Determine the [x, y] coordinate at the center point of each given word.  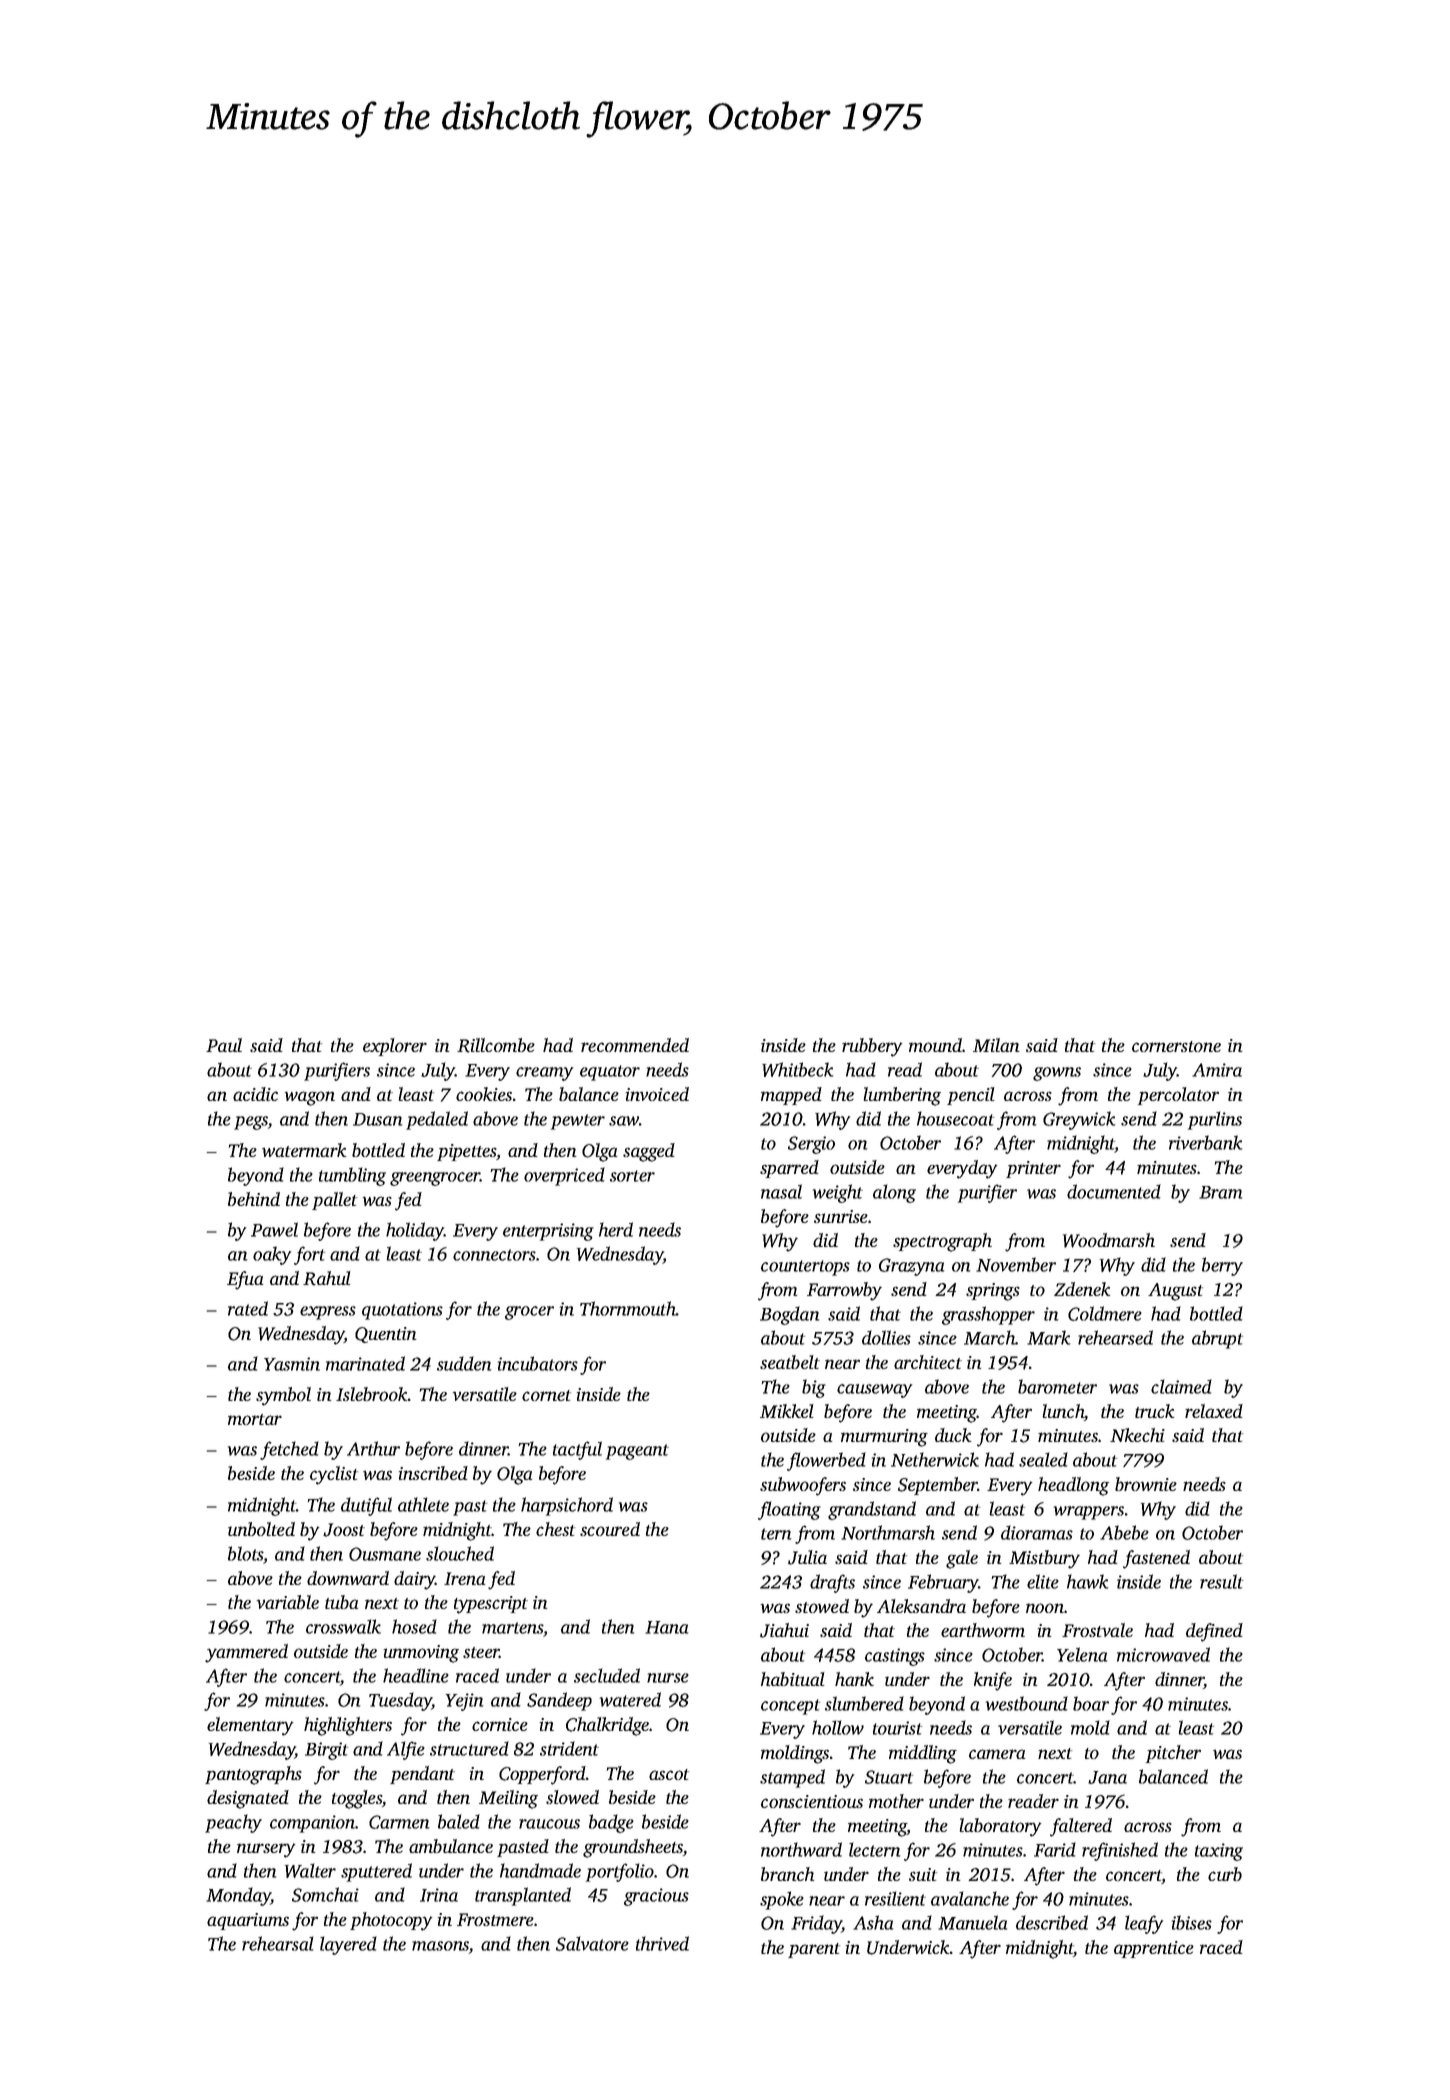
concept [790, 1707]
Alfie [406, 1750]
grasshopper [988, 1315]
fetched [289, 1450]
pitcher [1173, 1754]
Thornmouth [628, 1308]
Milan [996, 1045]
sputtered [376, 1872]
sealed [1043, 1459]
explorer [395, 1047]
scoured [610, 1529]
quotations [402, 1311]
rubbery [872, 1047]
